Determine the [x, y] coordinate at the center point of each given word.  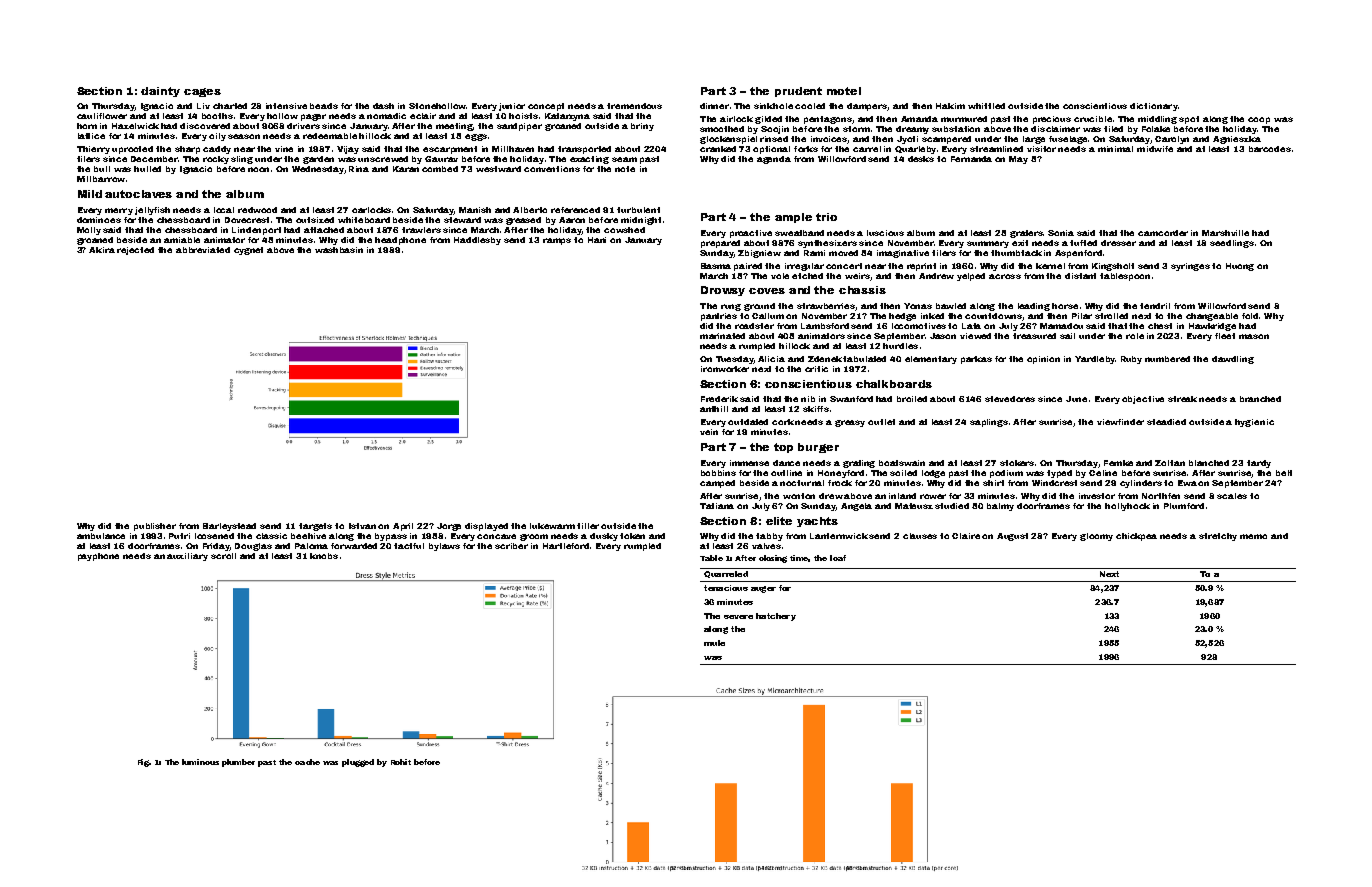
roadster [754, 326]
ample [793, 218]
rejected [135, 251]
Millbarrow [101, 179]
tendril [1155, 306]
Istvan [362, 526]
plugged [358, 763]
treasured [1034, 336]
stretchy [1218, 537]
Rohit [401, 762]
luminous [200, 762]
